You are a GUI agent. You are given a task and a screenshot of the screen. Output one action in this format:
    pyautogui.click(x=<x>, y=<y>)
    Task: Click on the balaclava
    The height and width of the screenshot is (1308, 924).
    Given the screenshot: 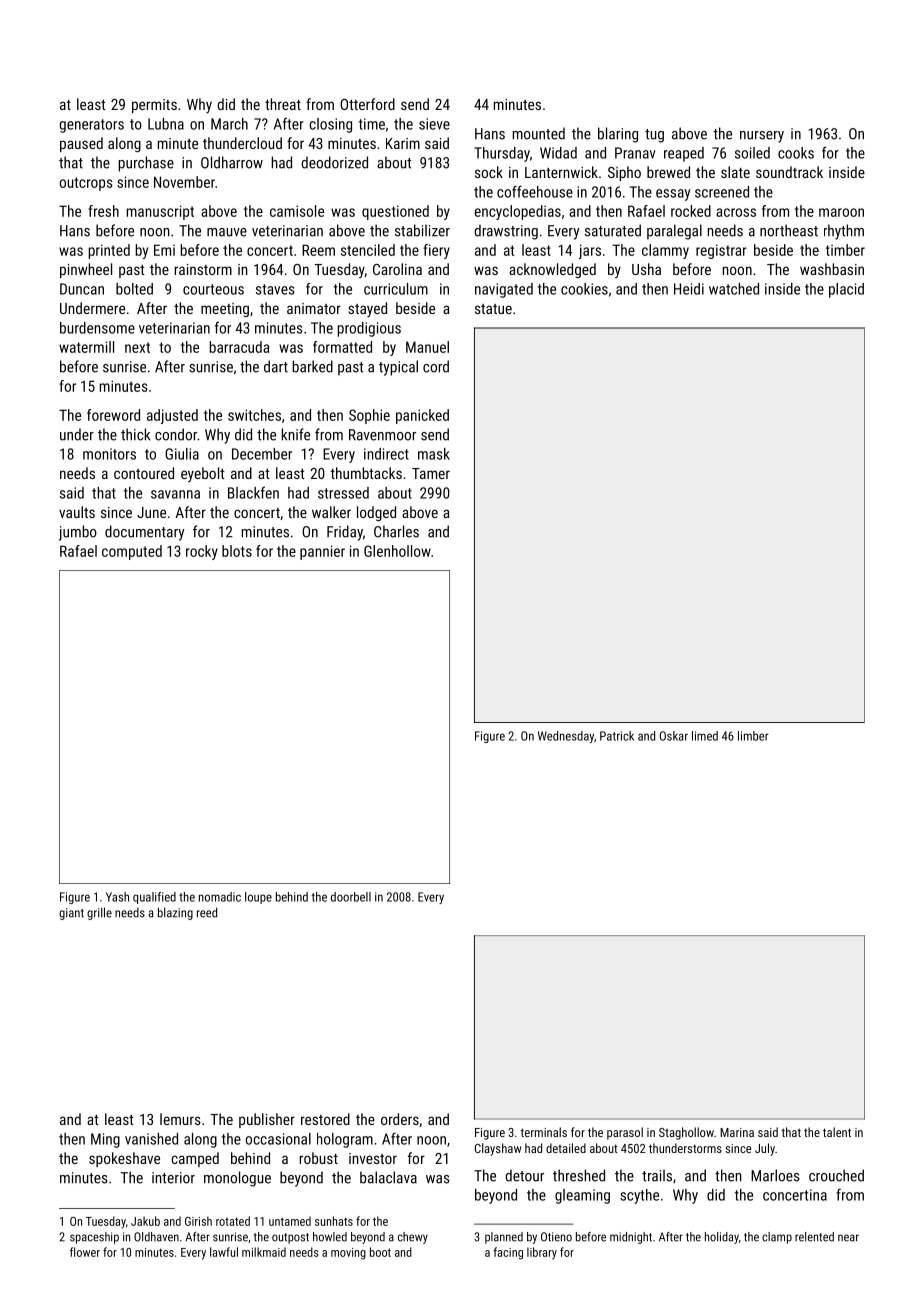 What is the action you would take?
    pyautogui.click(x=388, y=1177)
